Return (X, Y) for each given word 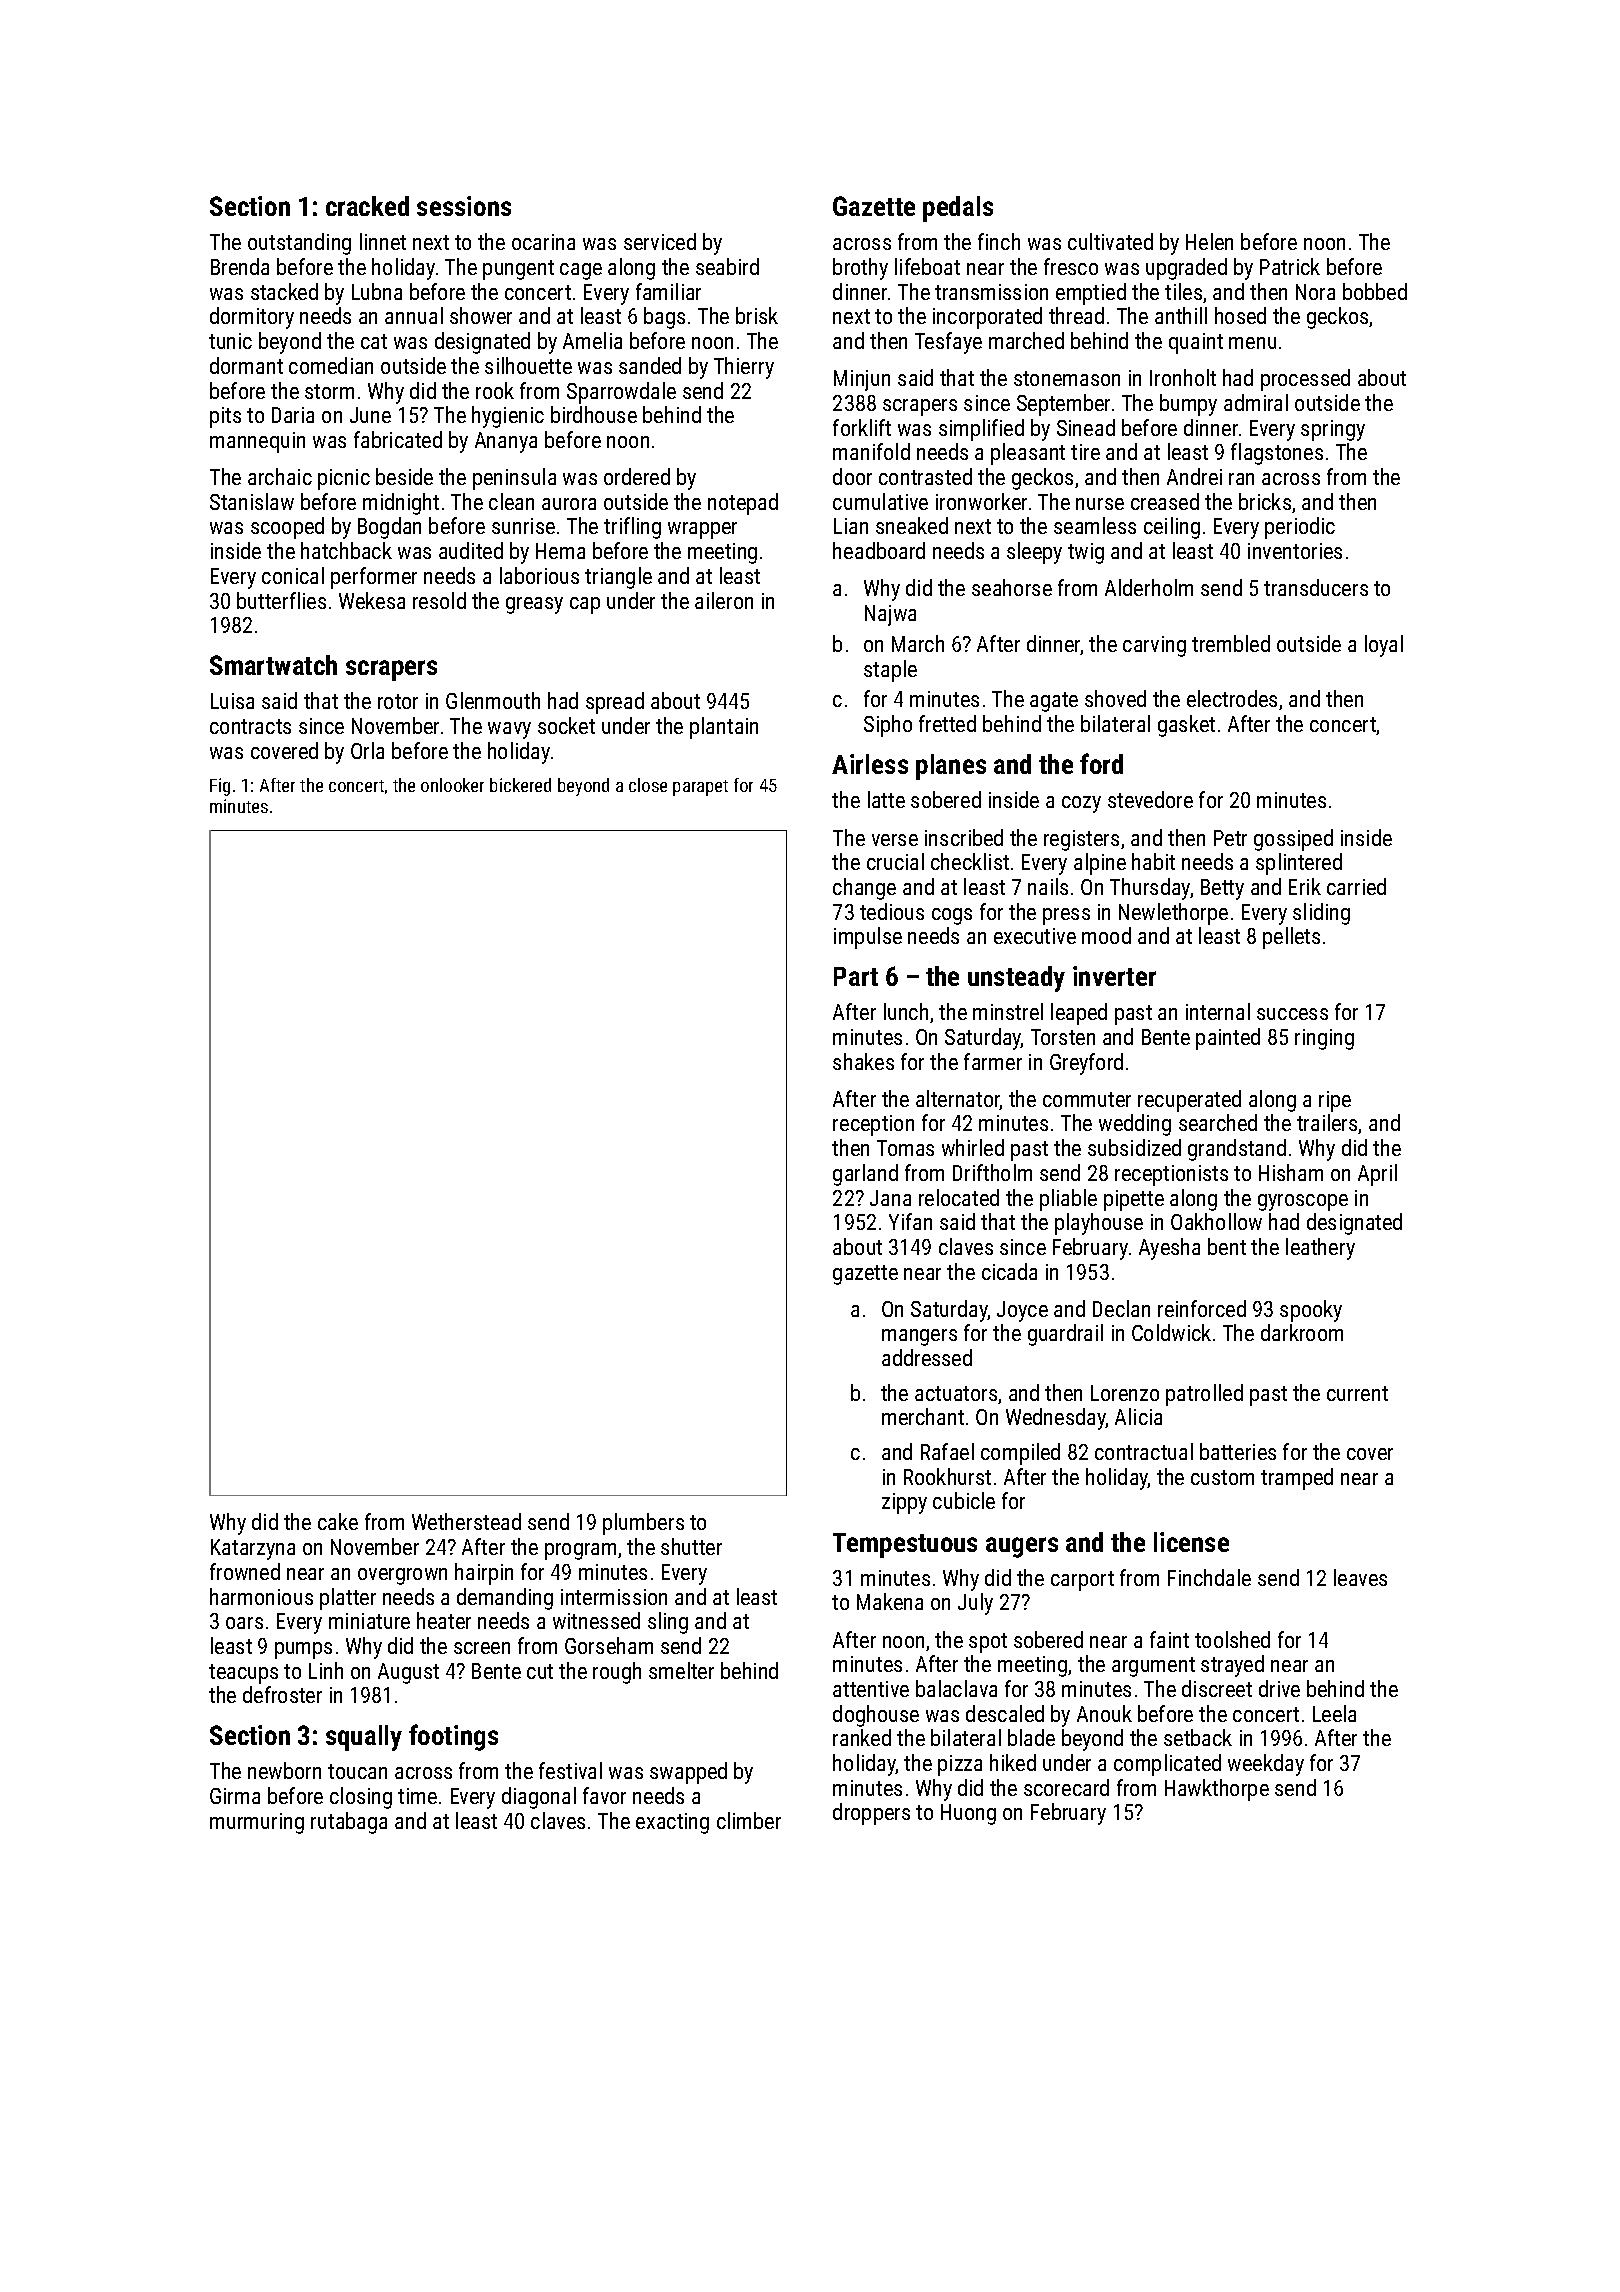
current (1357, 1393)
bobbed (1375, 291)
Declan (1121, 1308)
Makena (890, 1601)
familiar (668, 291)
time (417, 1796)
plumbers (643, 1524)
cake (338, 1521)
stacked (284, 291)
